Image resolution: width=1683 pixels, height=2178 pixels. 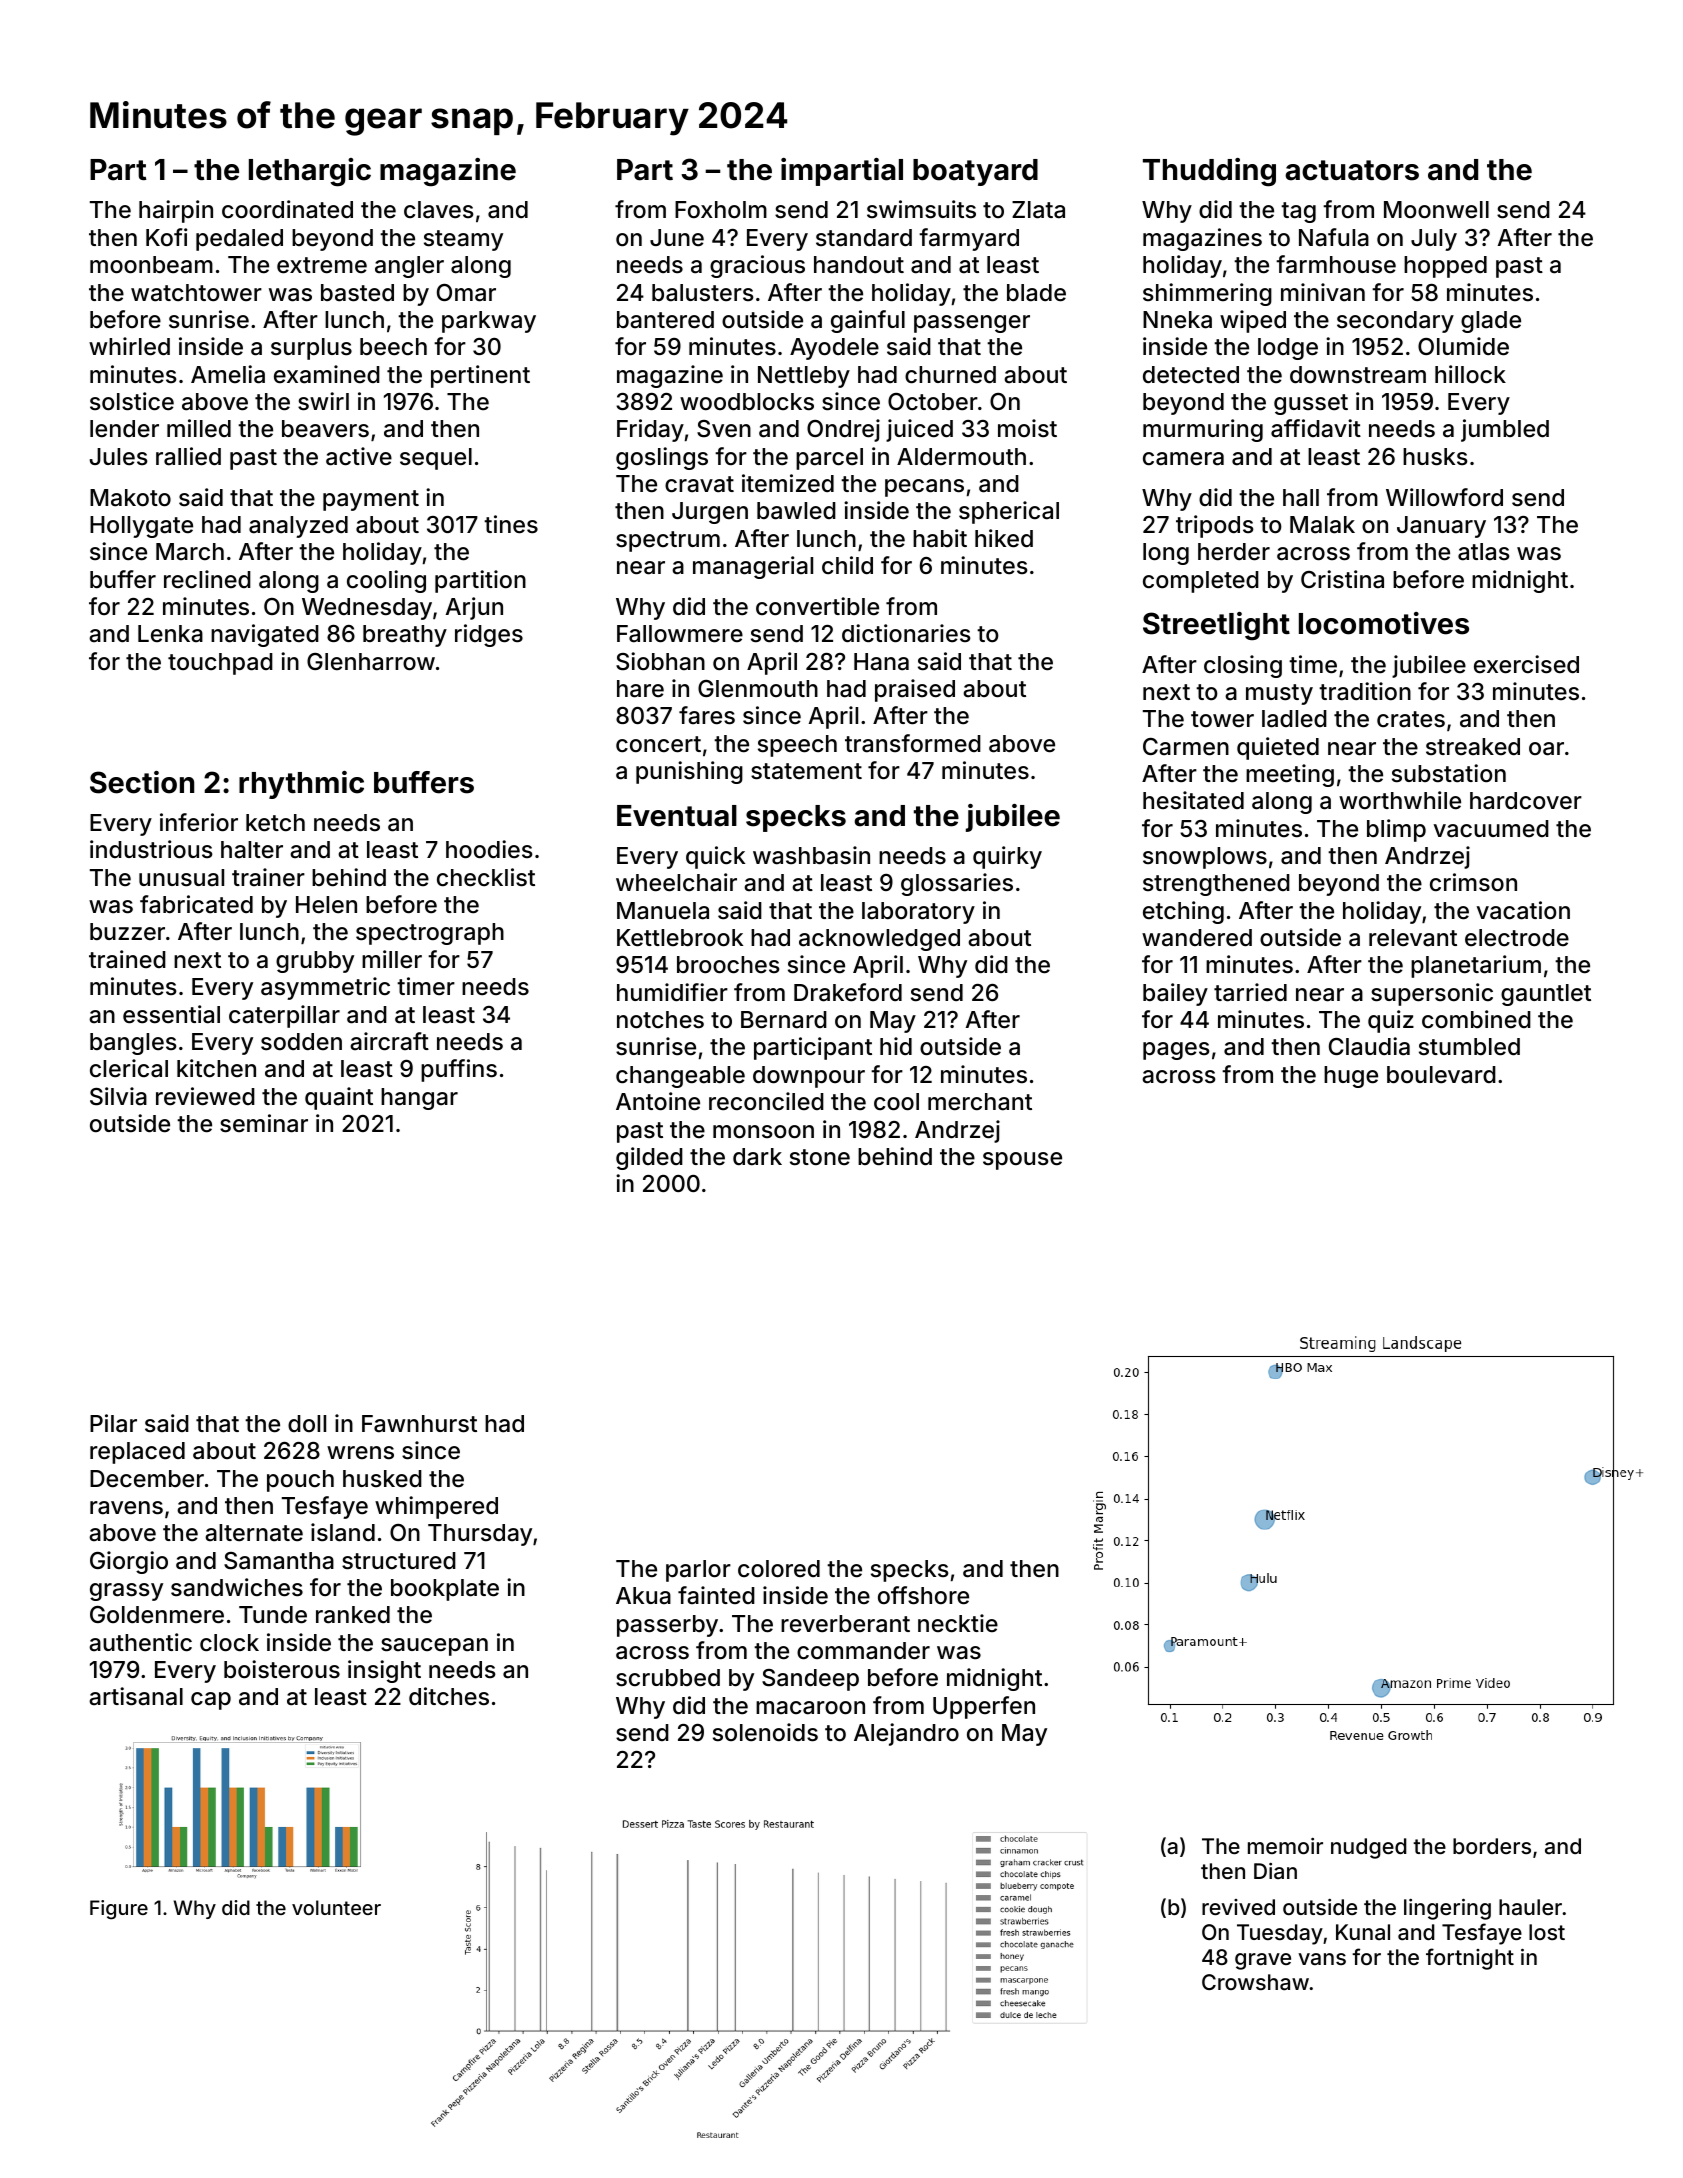 What do you see at coordinates (118, 1096) in the screenshot?
I see `Silvia` at bounding box center [118, 1096].
